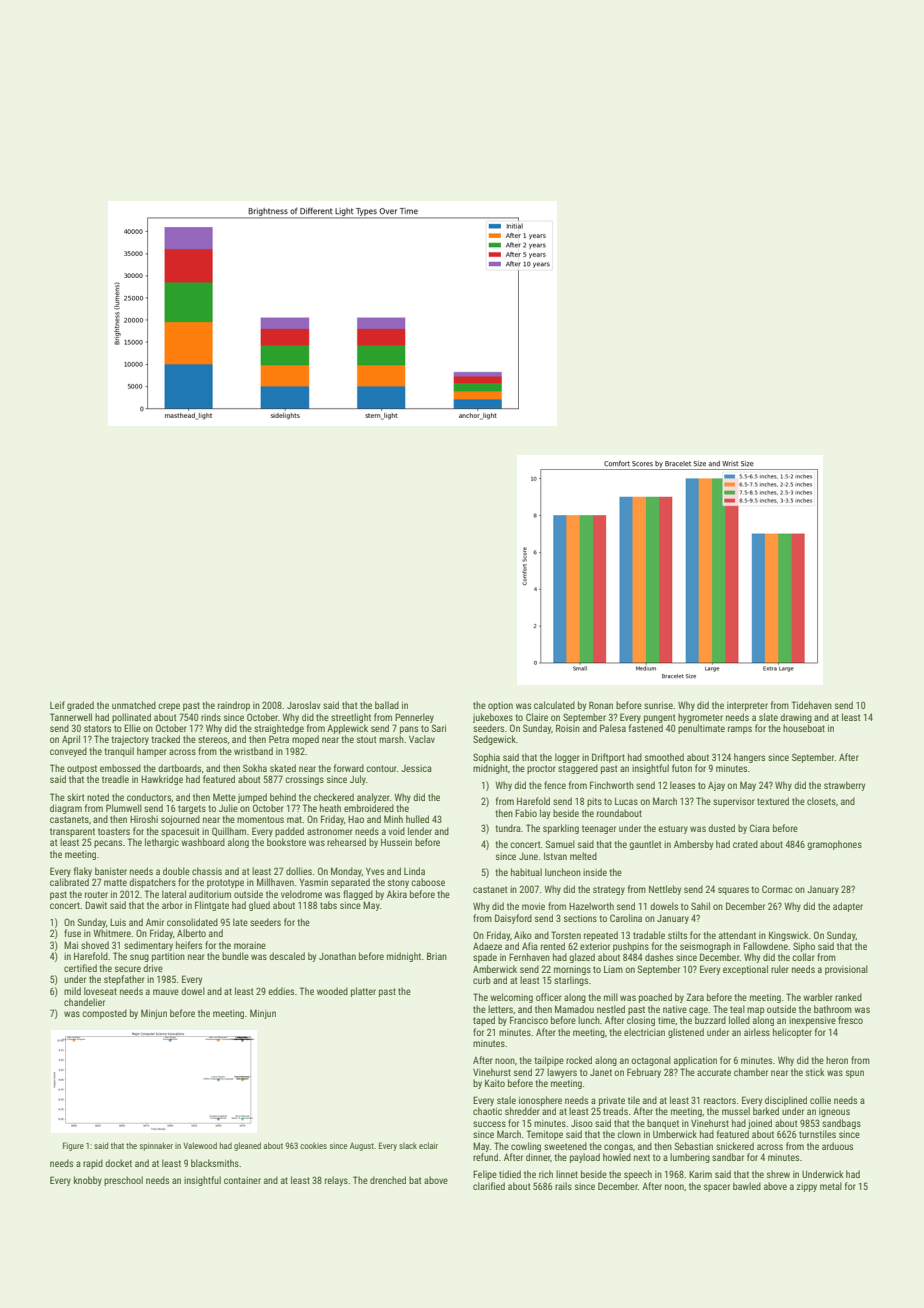 The width and height of the screenshot is (924, 1308). Describe the element at coordinates (104, 1014) in the screenshot. I see `composted` at that location.
